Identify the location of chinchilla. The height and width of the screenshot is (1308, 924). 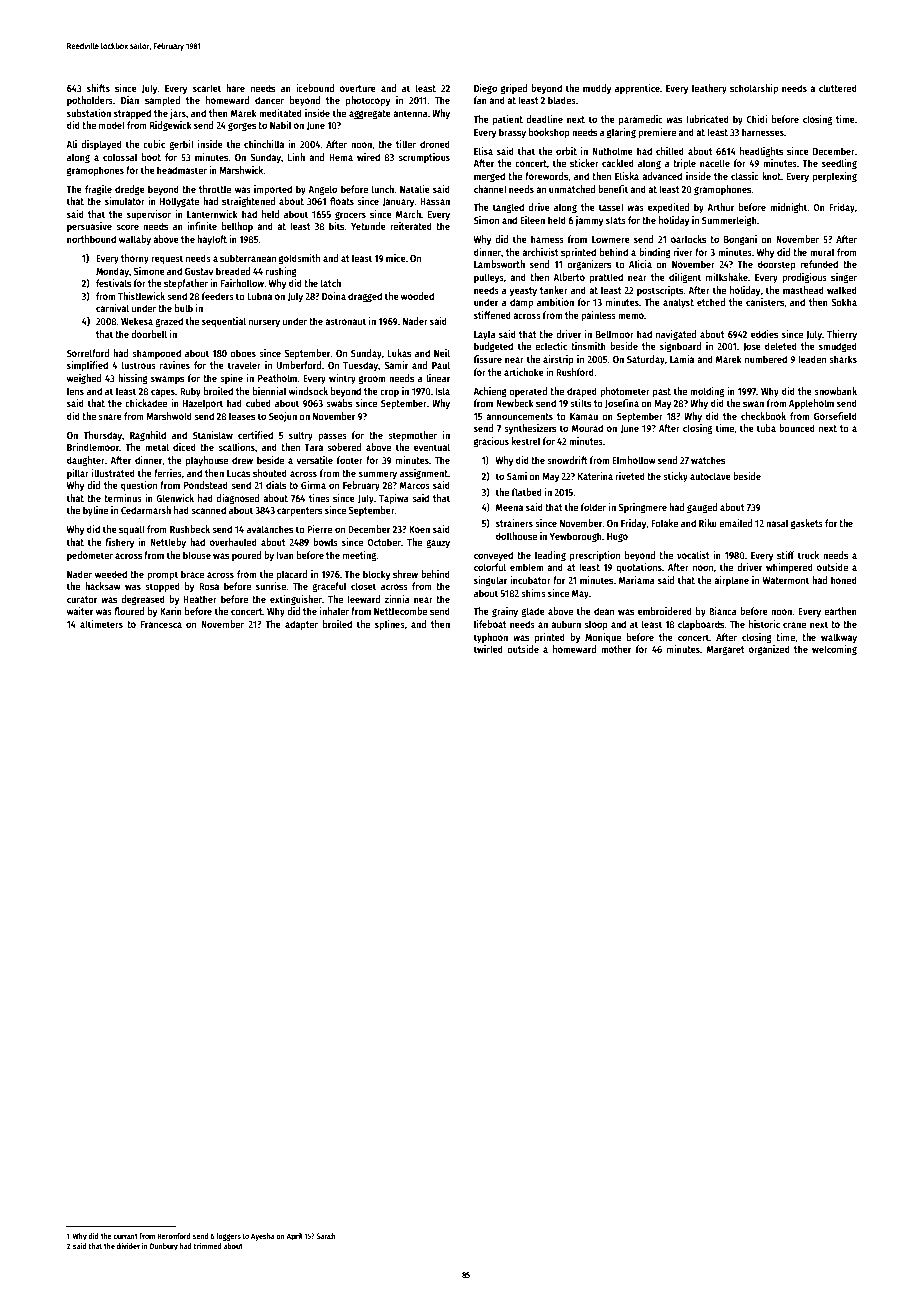
(264, 144).
